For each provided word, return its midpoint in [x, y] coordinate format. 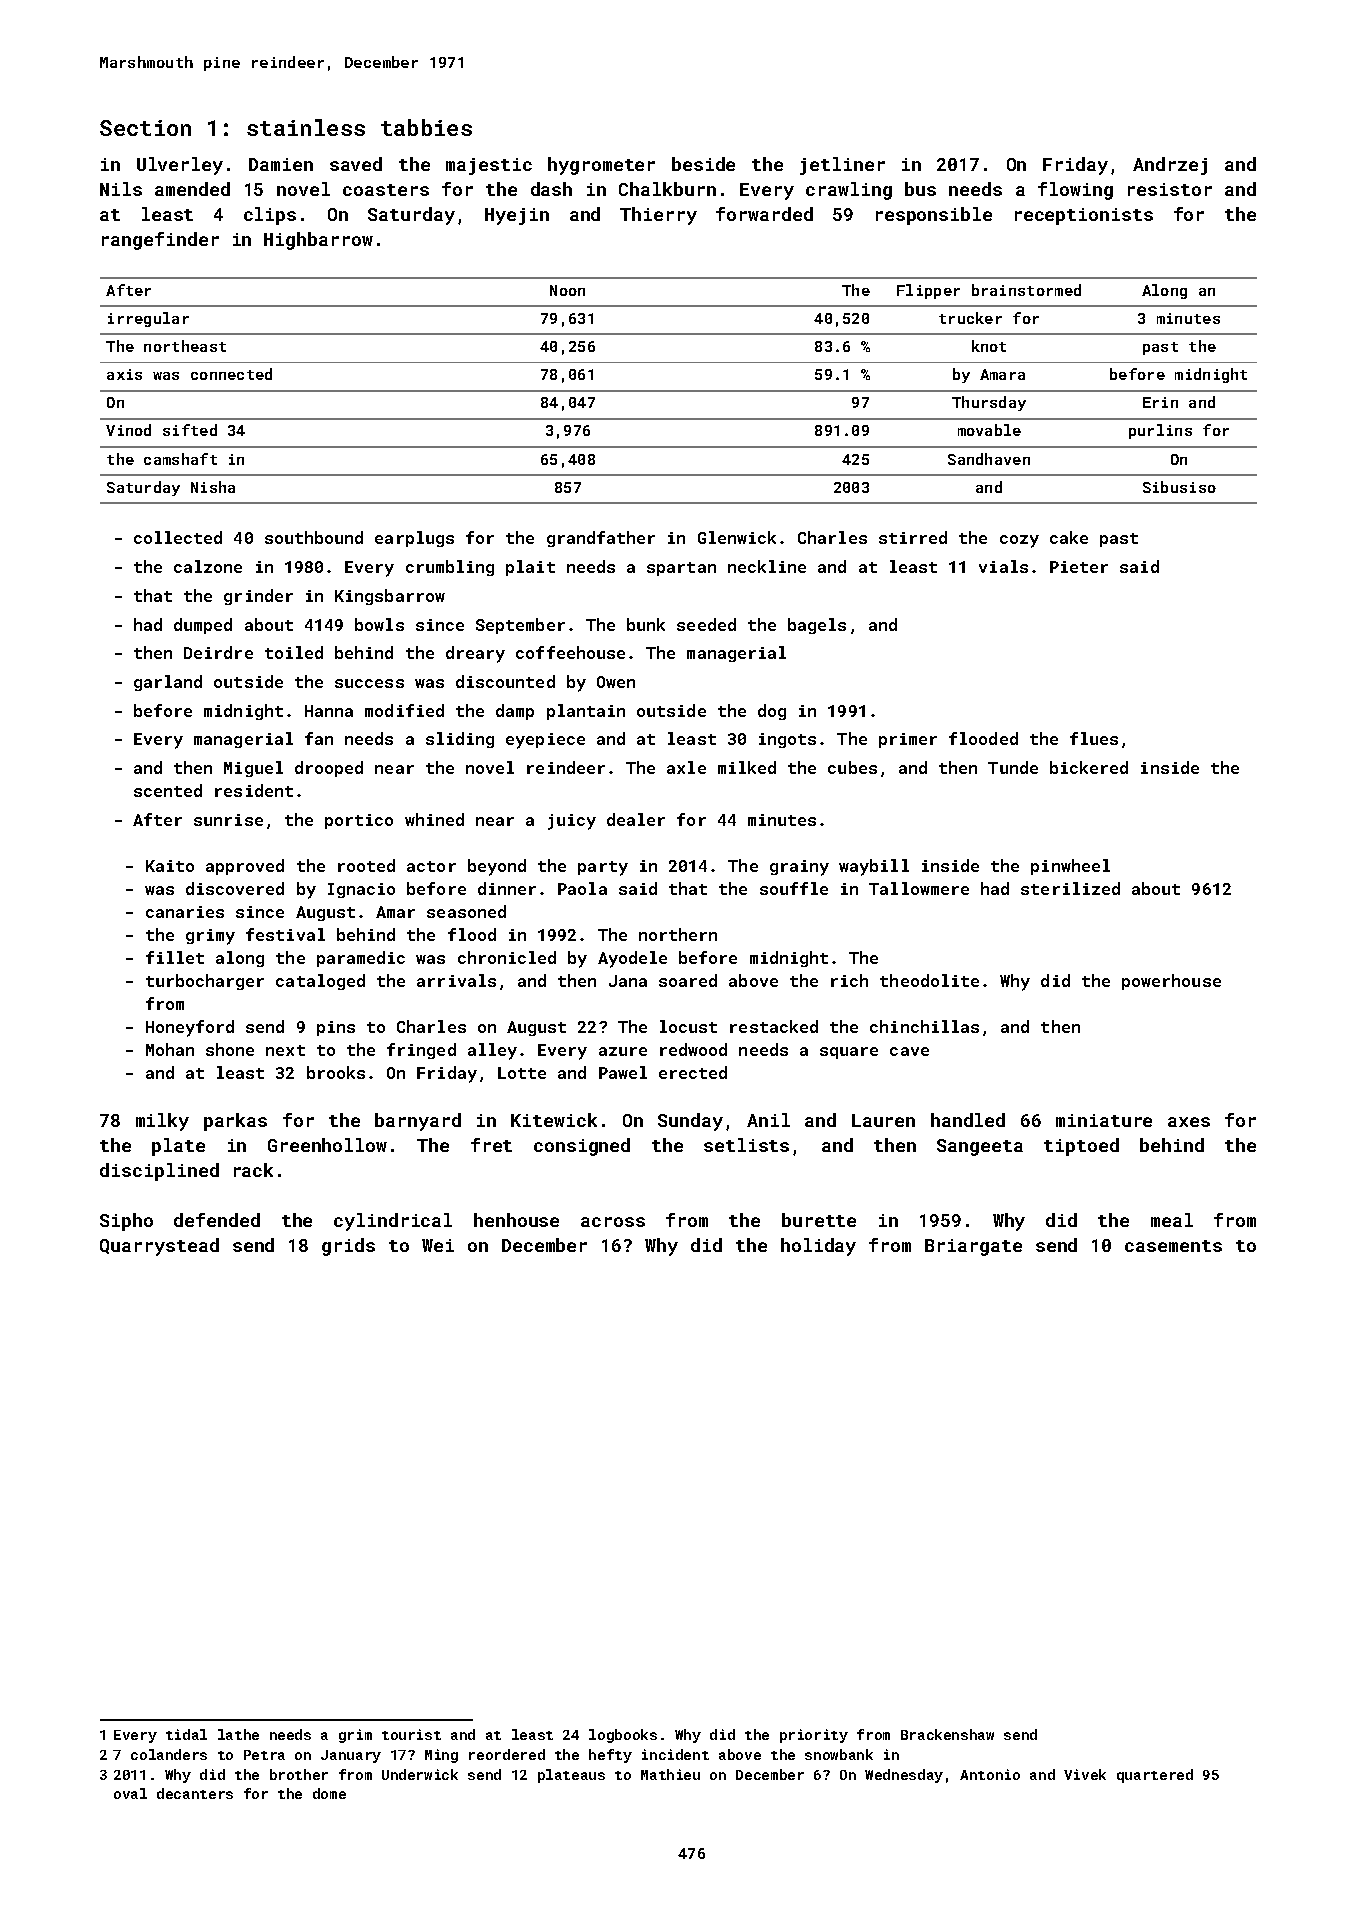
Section [145, 128]
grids [348, 1247]
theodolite [929, 980]
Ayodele [632, 959]
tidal [186, 1734]
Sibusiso [1179, 487]
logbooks [623, 1736]
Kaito [170, 866]
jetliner [842, 166]
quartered [1155, 1776]
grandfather [601, 539]
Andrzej [1170, 166]
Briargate [973, 1247]
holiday [818, 1247]
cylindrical [393, 1222]
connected [231, 374]
